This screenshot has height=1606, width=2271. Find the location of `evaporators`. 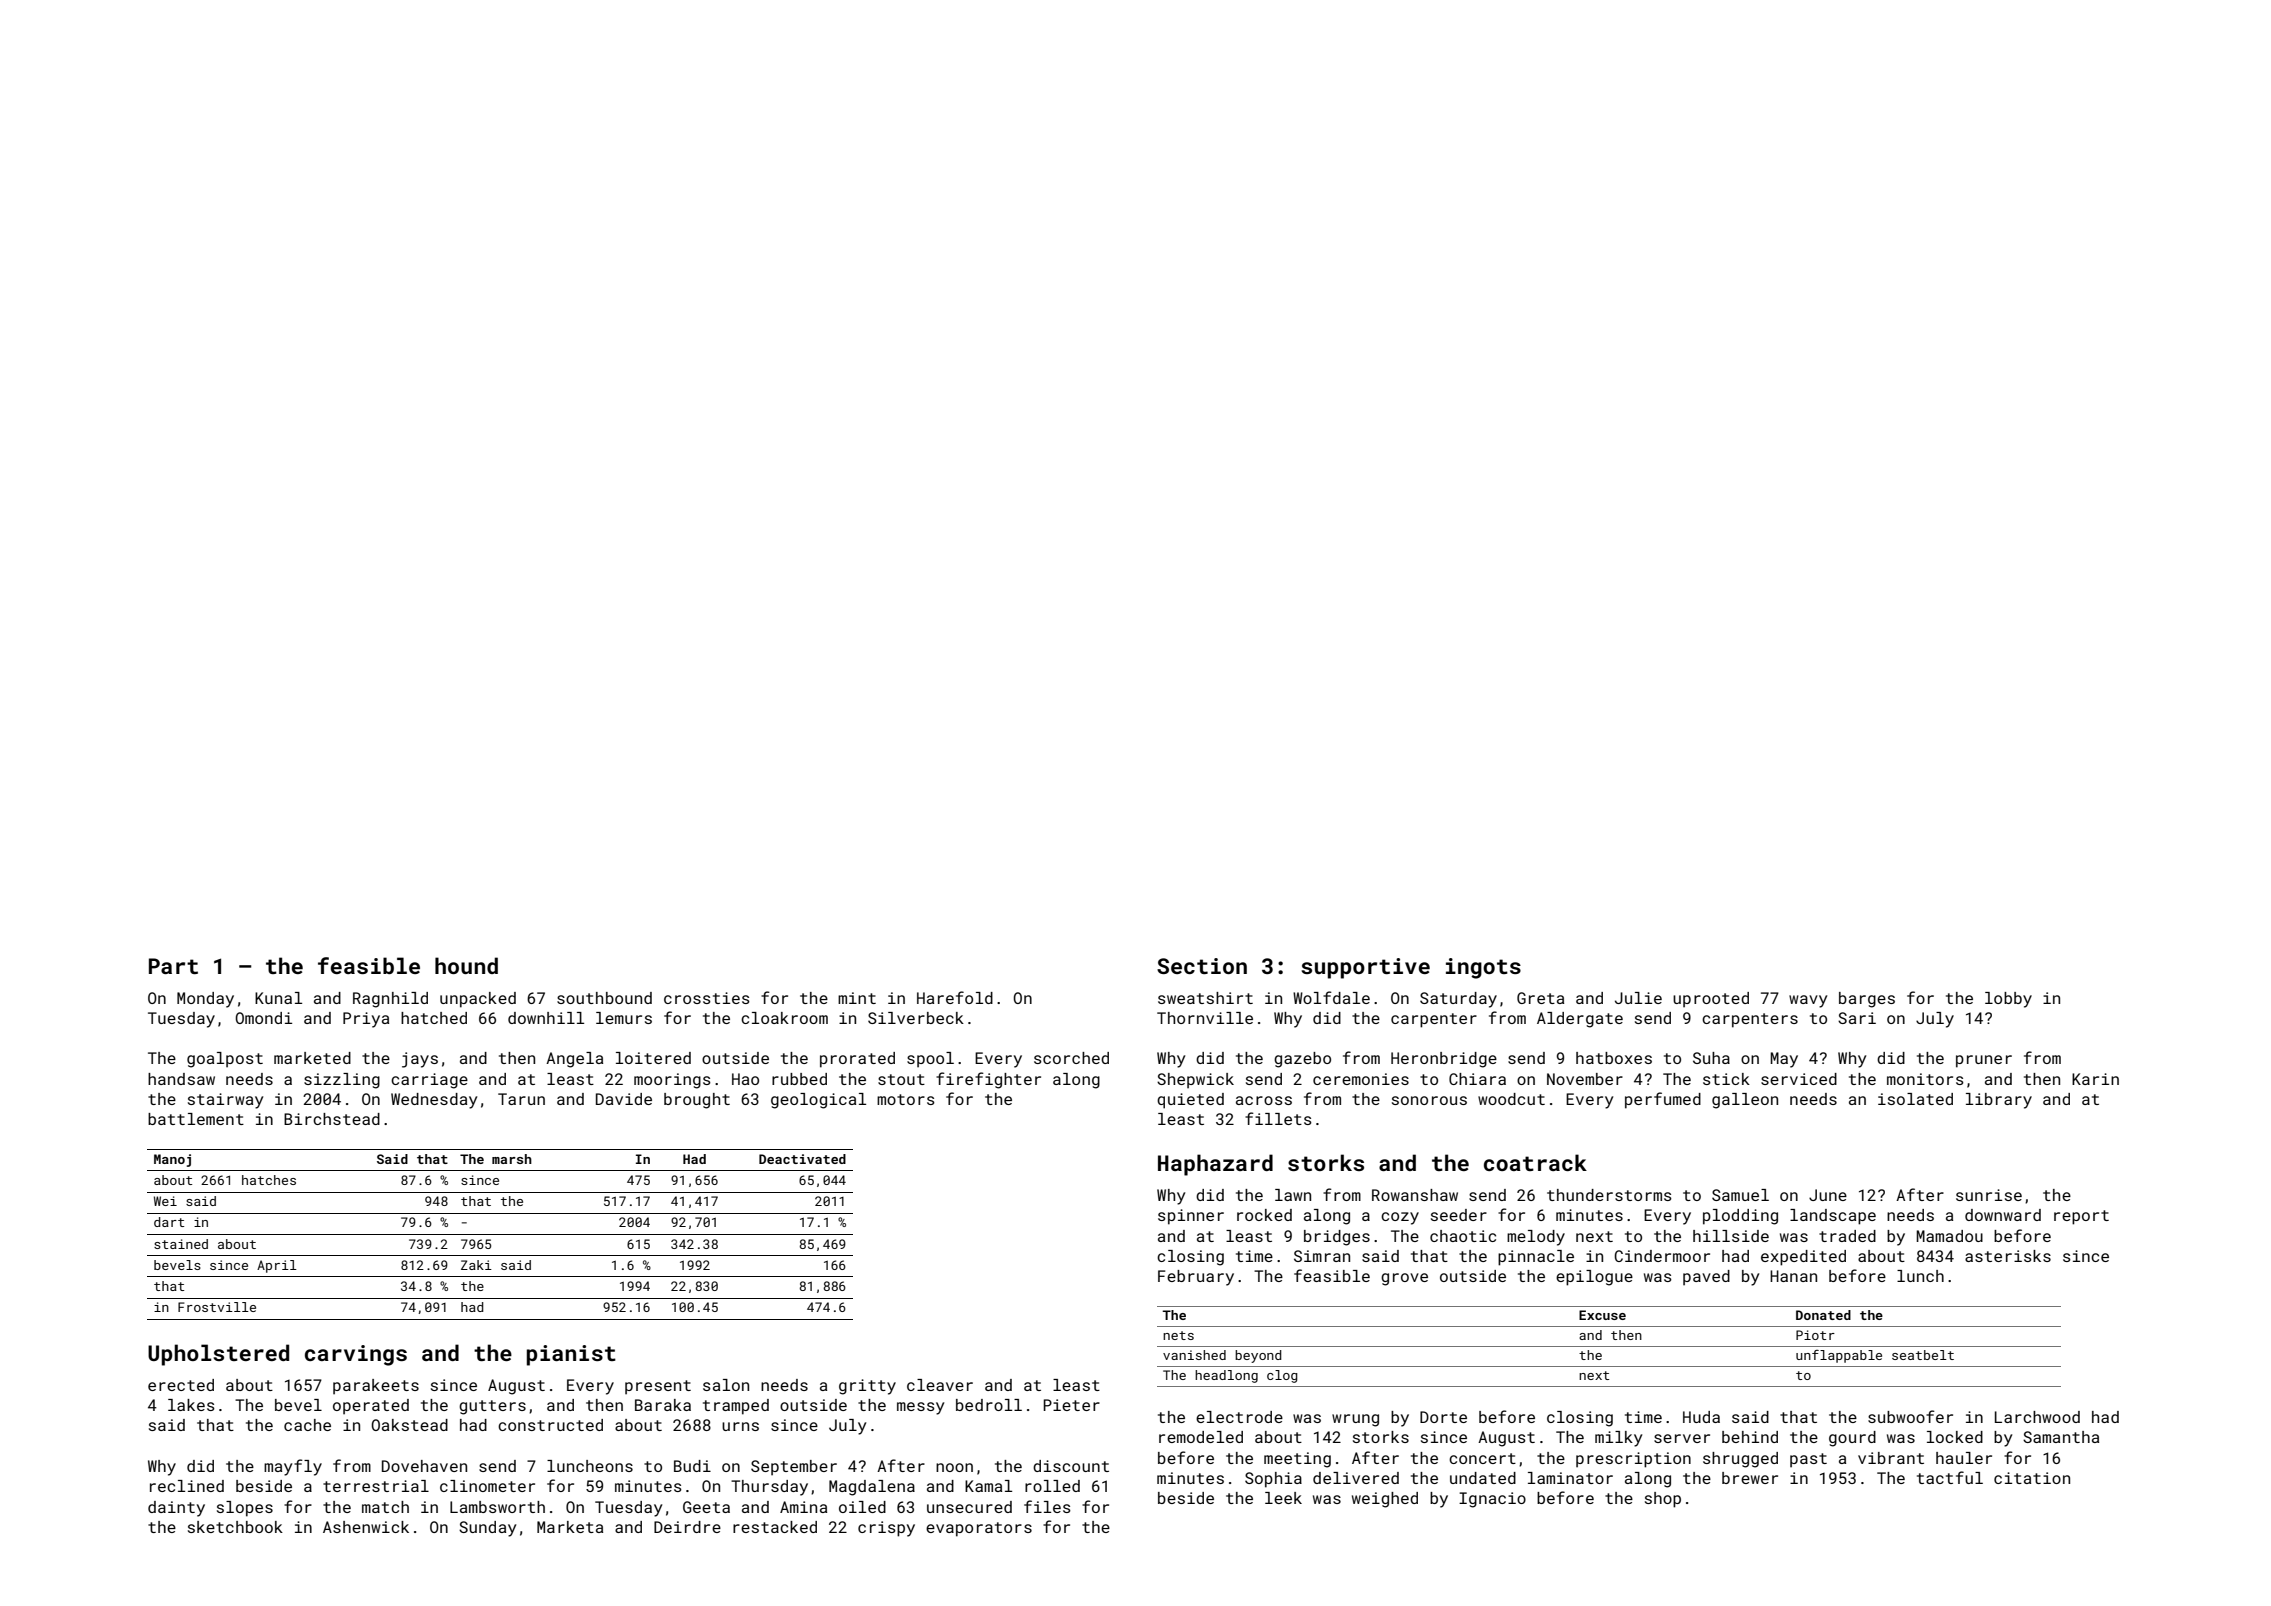

evaporators is located at coordinates (979, 1529).
